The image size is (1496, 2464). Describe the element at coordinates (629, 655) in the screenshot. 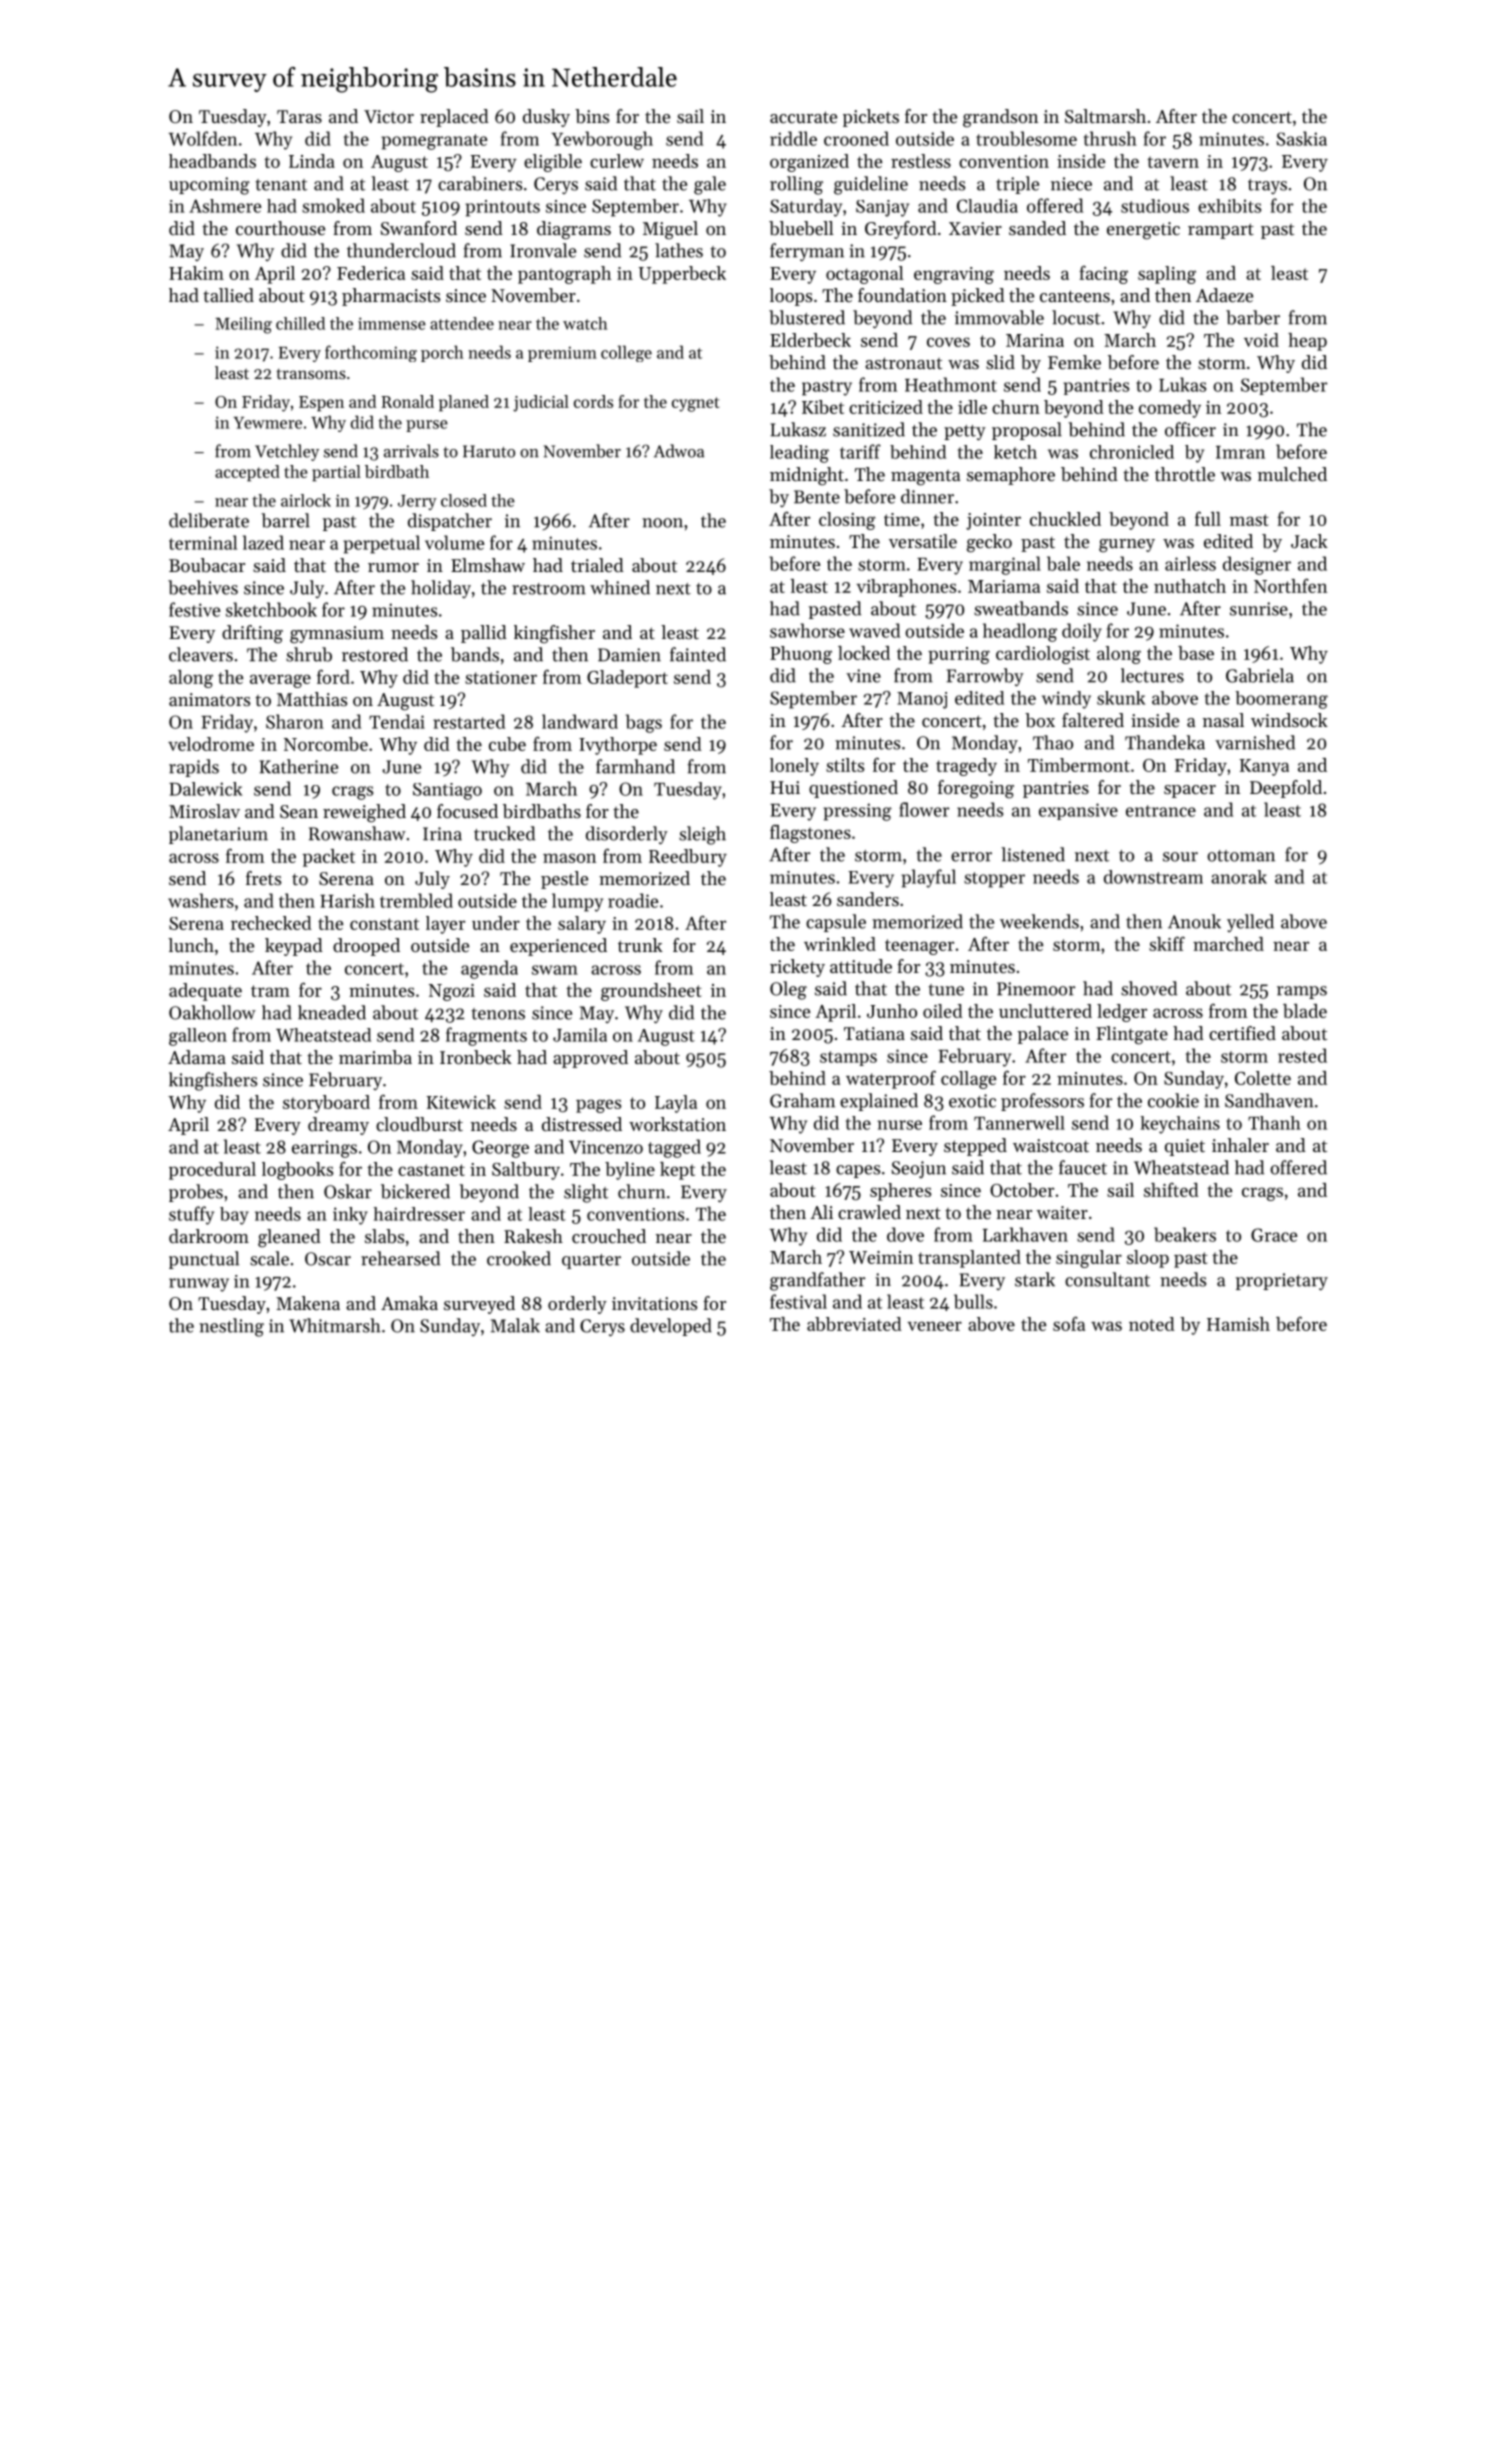

I see `Damien` at that location.
